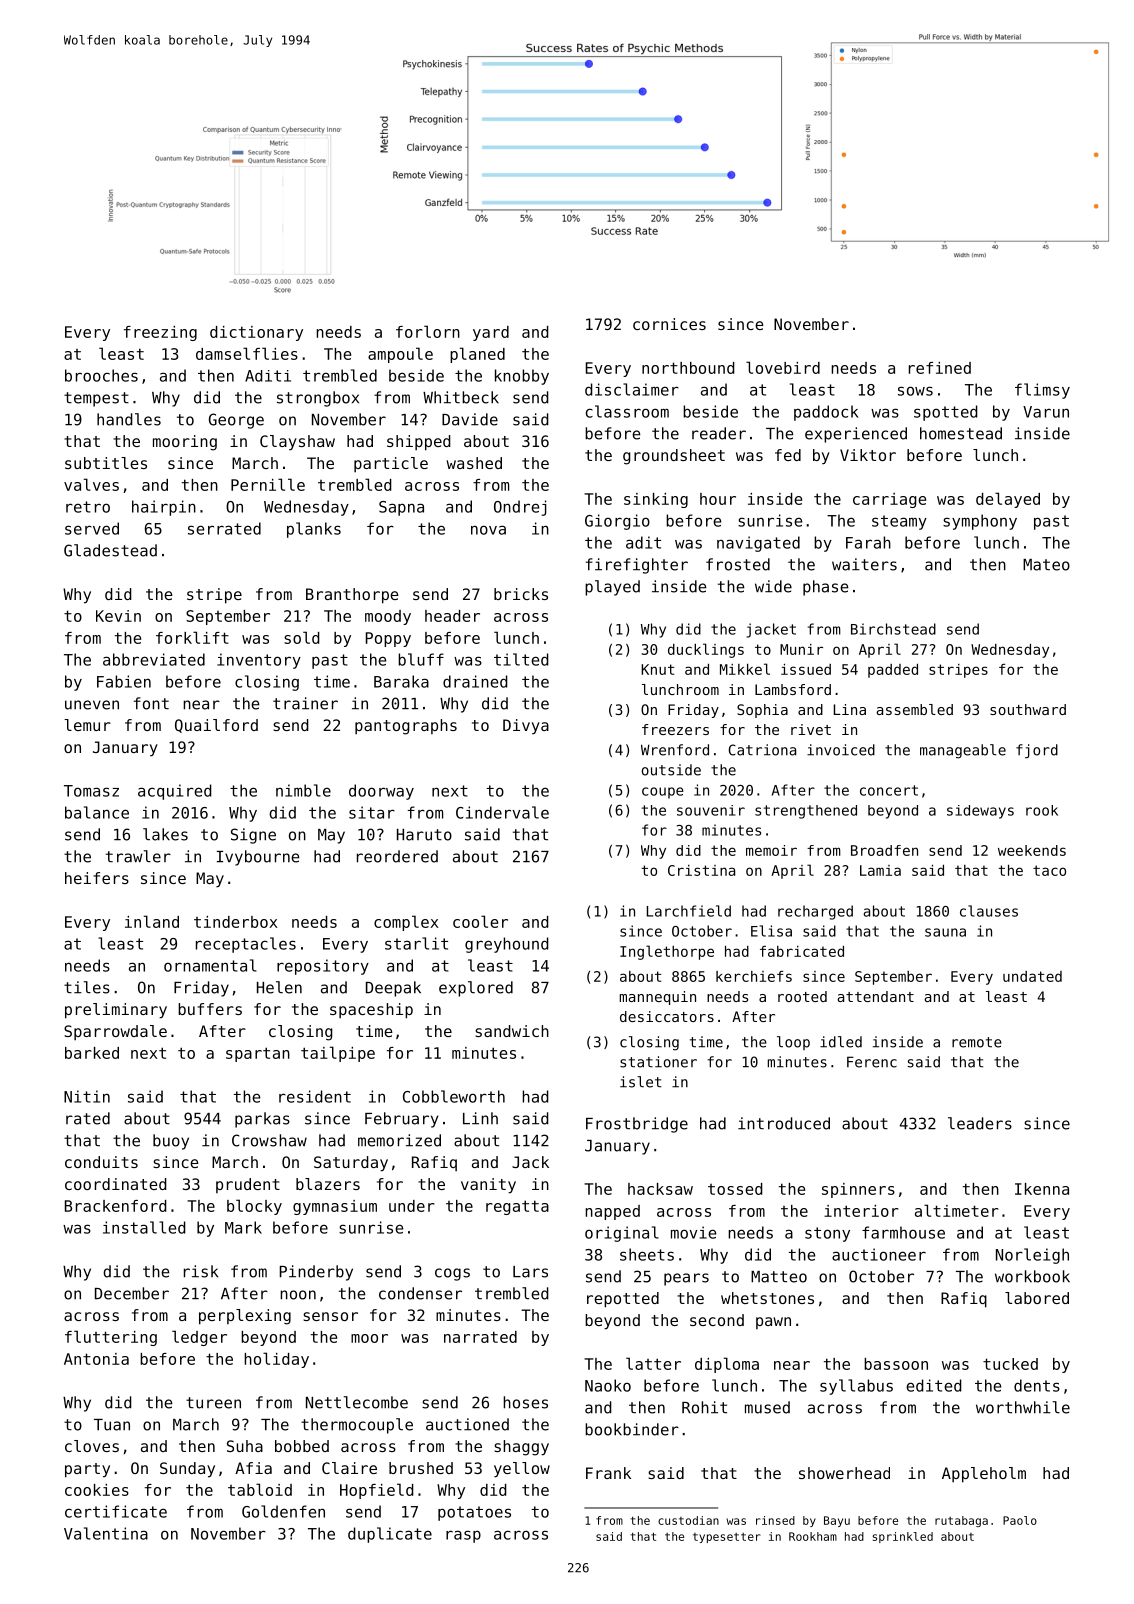 This image has height=1604, width=1134. I want to click on condenser, so click(420, 1293).
